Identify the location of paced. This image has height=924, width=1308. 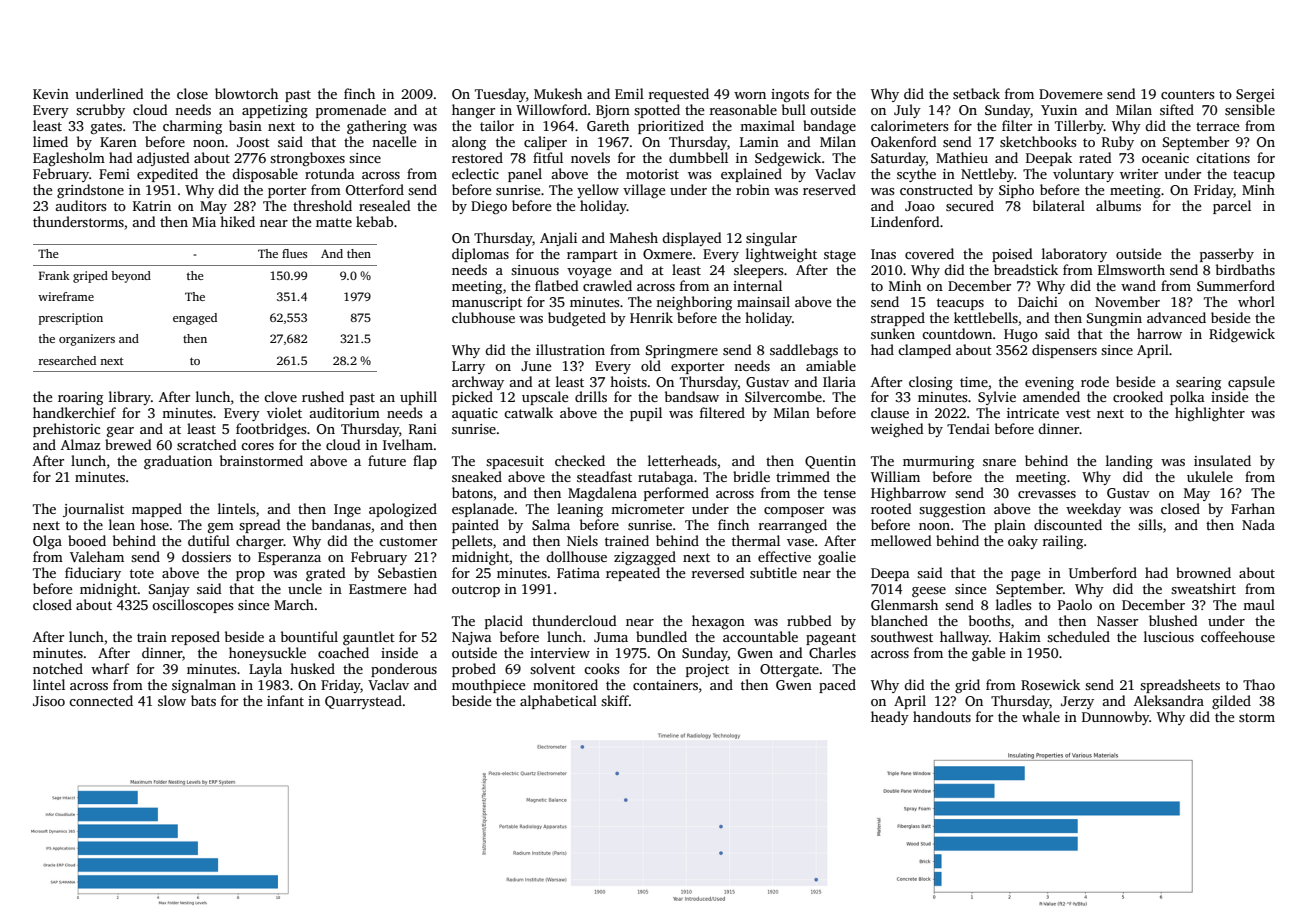
(837, 686).
